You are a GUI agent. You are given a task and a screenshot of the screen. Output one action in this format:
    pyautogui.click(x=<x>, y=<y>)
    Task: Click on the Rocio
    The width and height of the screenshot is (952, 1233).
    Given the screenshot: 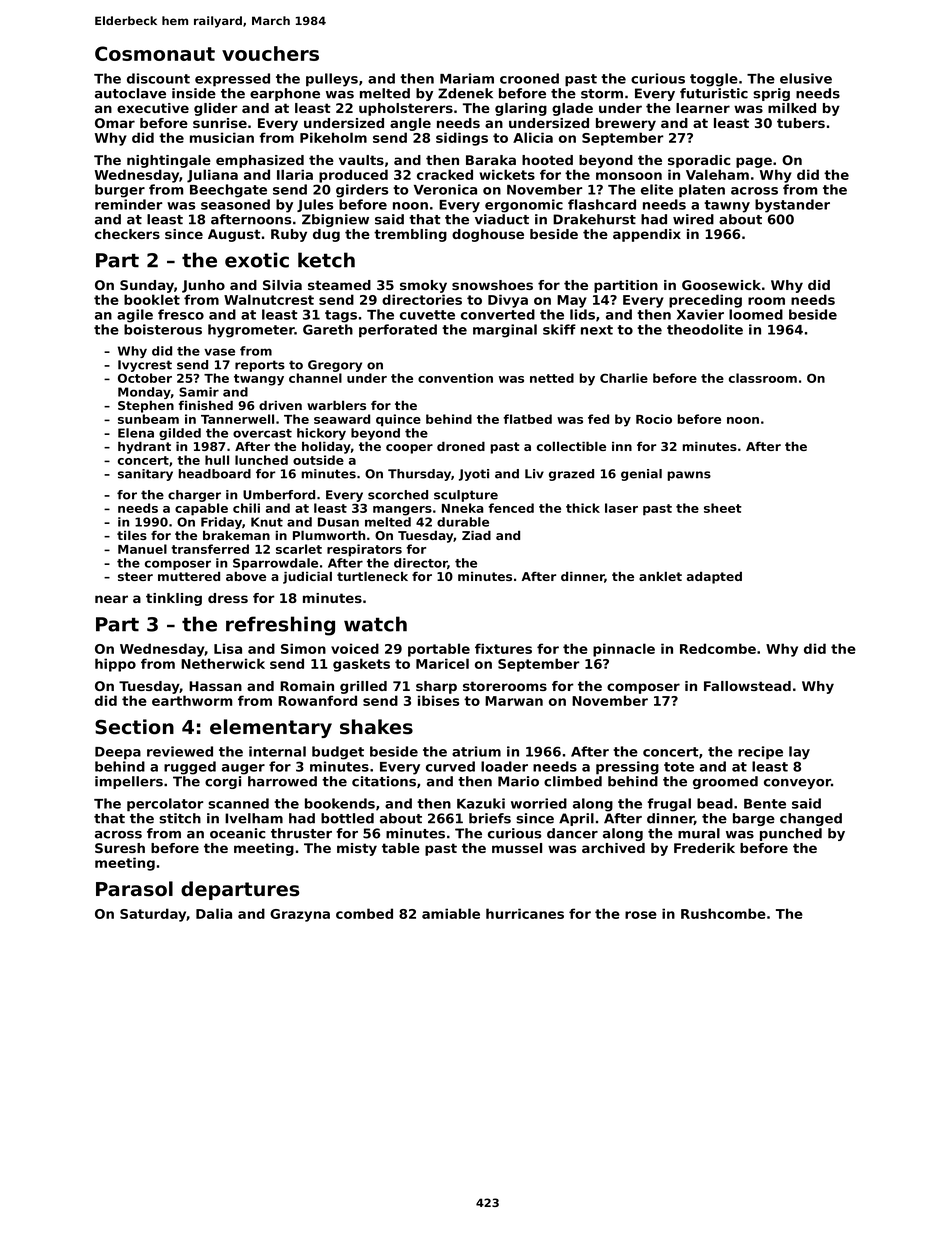 What is the action you would take?
    pyautogui.click(x=654, y=419)
